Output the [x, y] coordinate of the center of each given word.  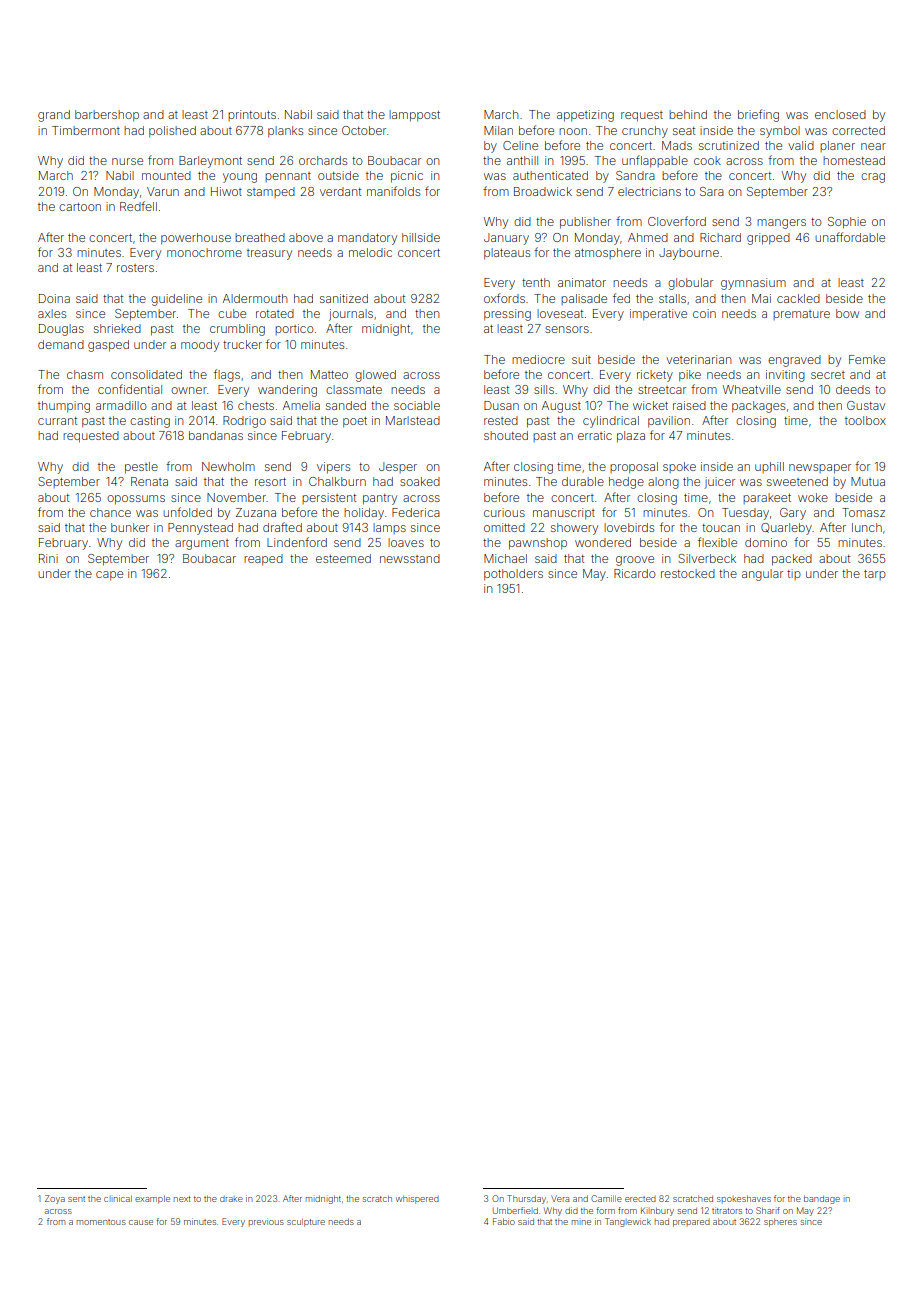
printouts [252, 115]
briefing [758, 115]
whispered [417, 1200]
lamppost [414, 116]
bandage [822, 1199]
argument [202, 544]
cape [109, 576]
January [506, 239]
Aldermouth [255, 298]
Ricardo [635, 573]
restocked [688, 573]
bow [847, 313]
